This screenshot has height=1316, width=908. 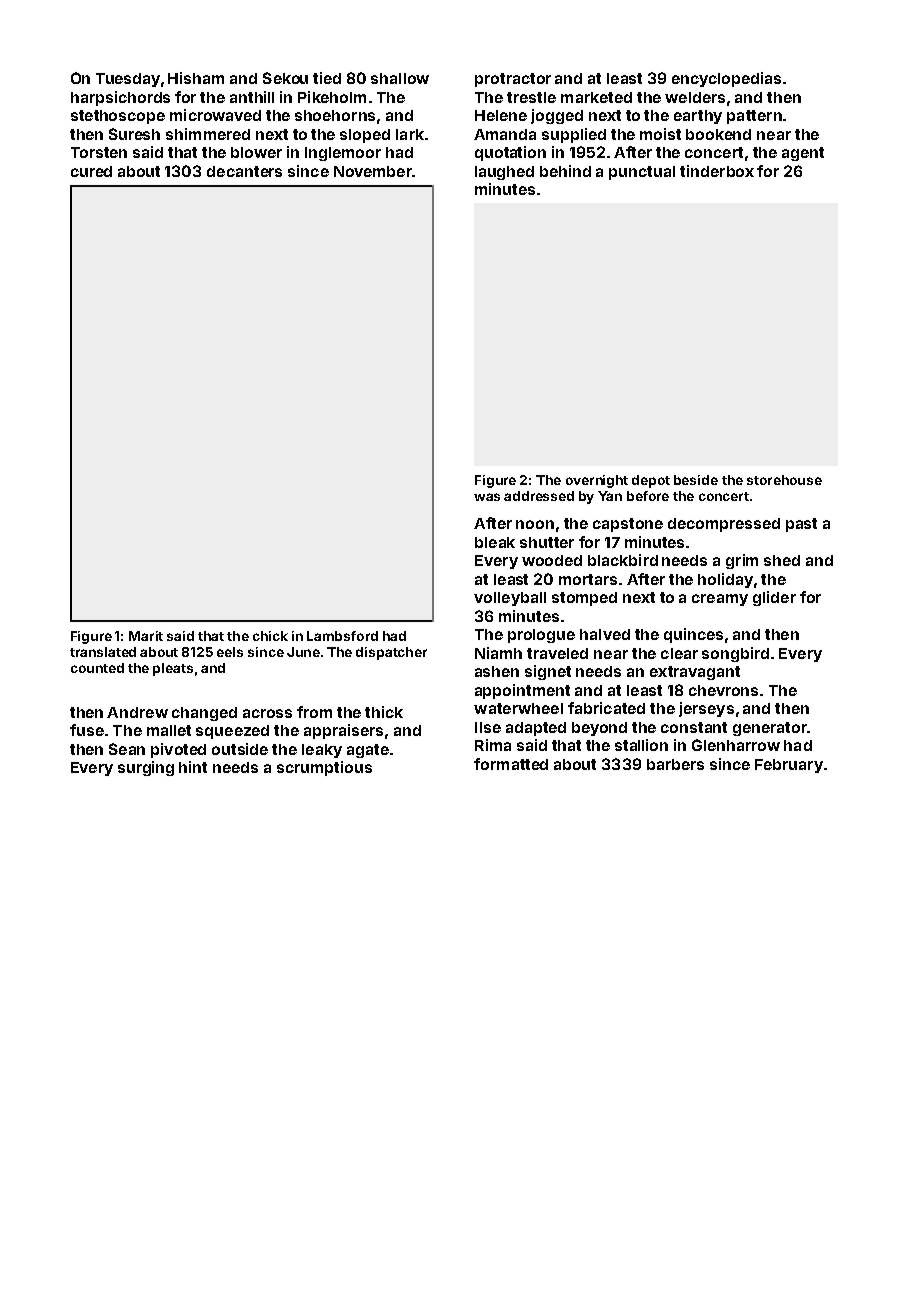 I want to click on hint, so click(x=193, y=767).
